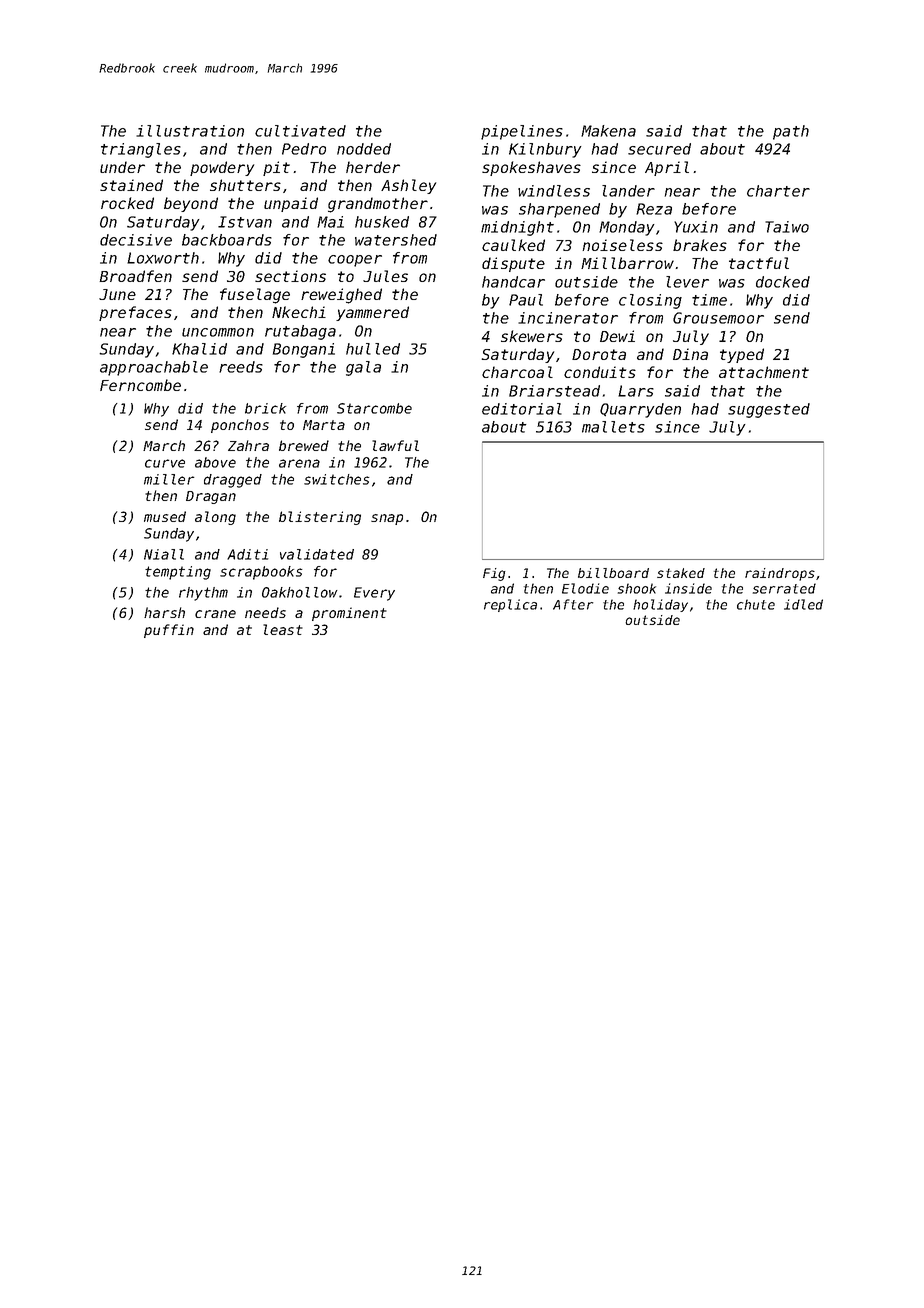 The image size is (924, 1308). Describe the element at coordinates (164, 554) in the screenshot. I see `Niall` at that location.
